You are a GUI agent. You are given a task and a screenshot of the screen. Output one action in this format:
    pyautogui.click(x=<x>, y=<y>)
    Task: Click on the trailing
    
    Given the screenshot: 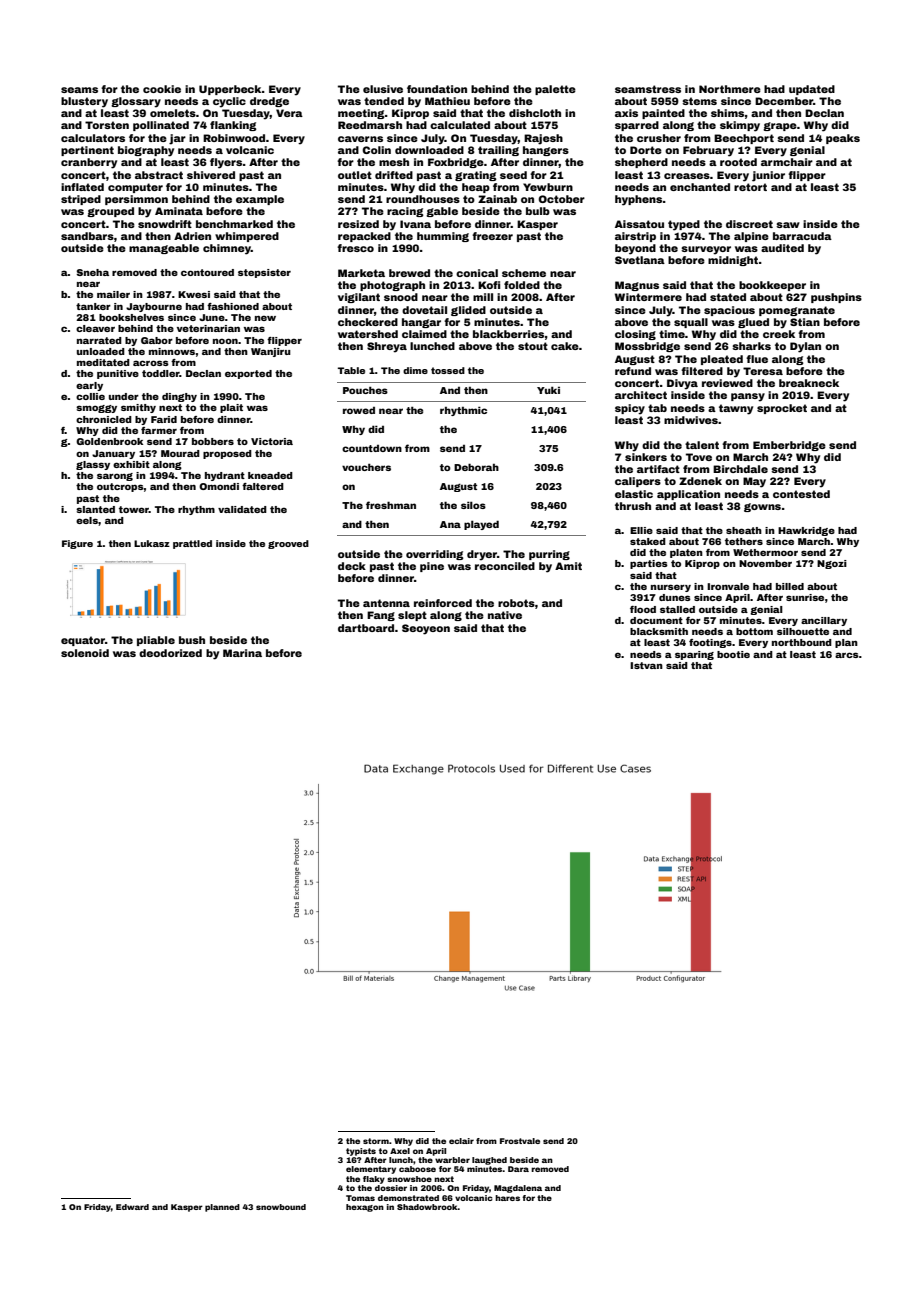 What is the action you would take?
    pyautogui.click(x=498, y=151)
